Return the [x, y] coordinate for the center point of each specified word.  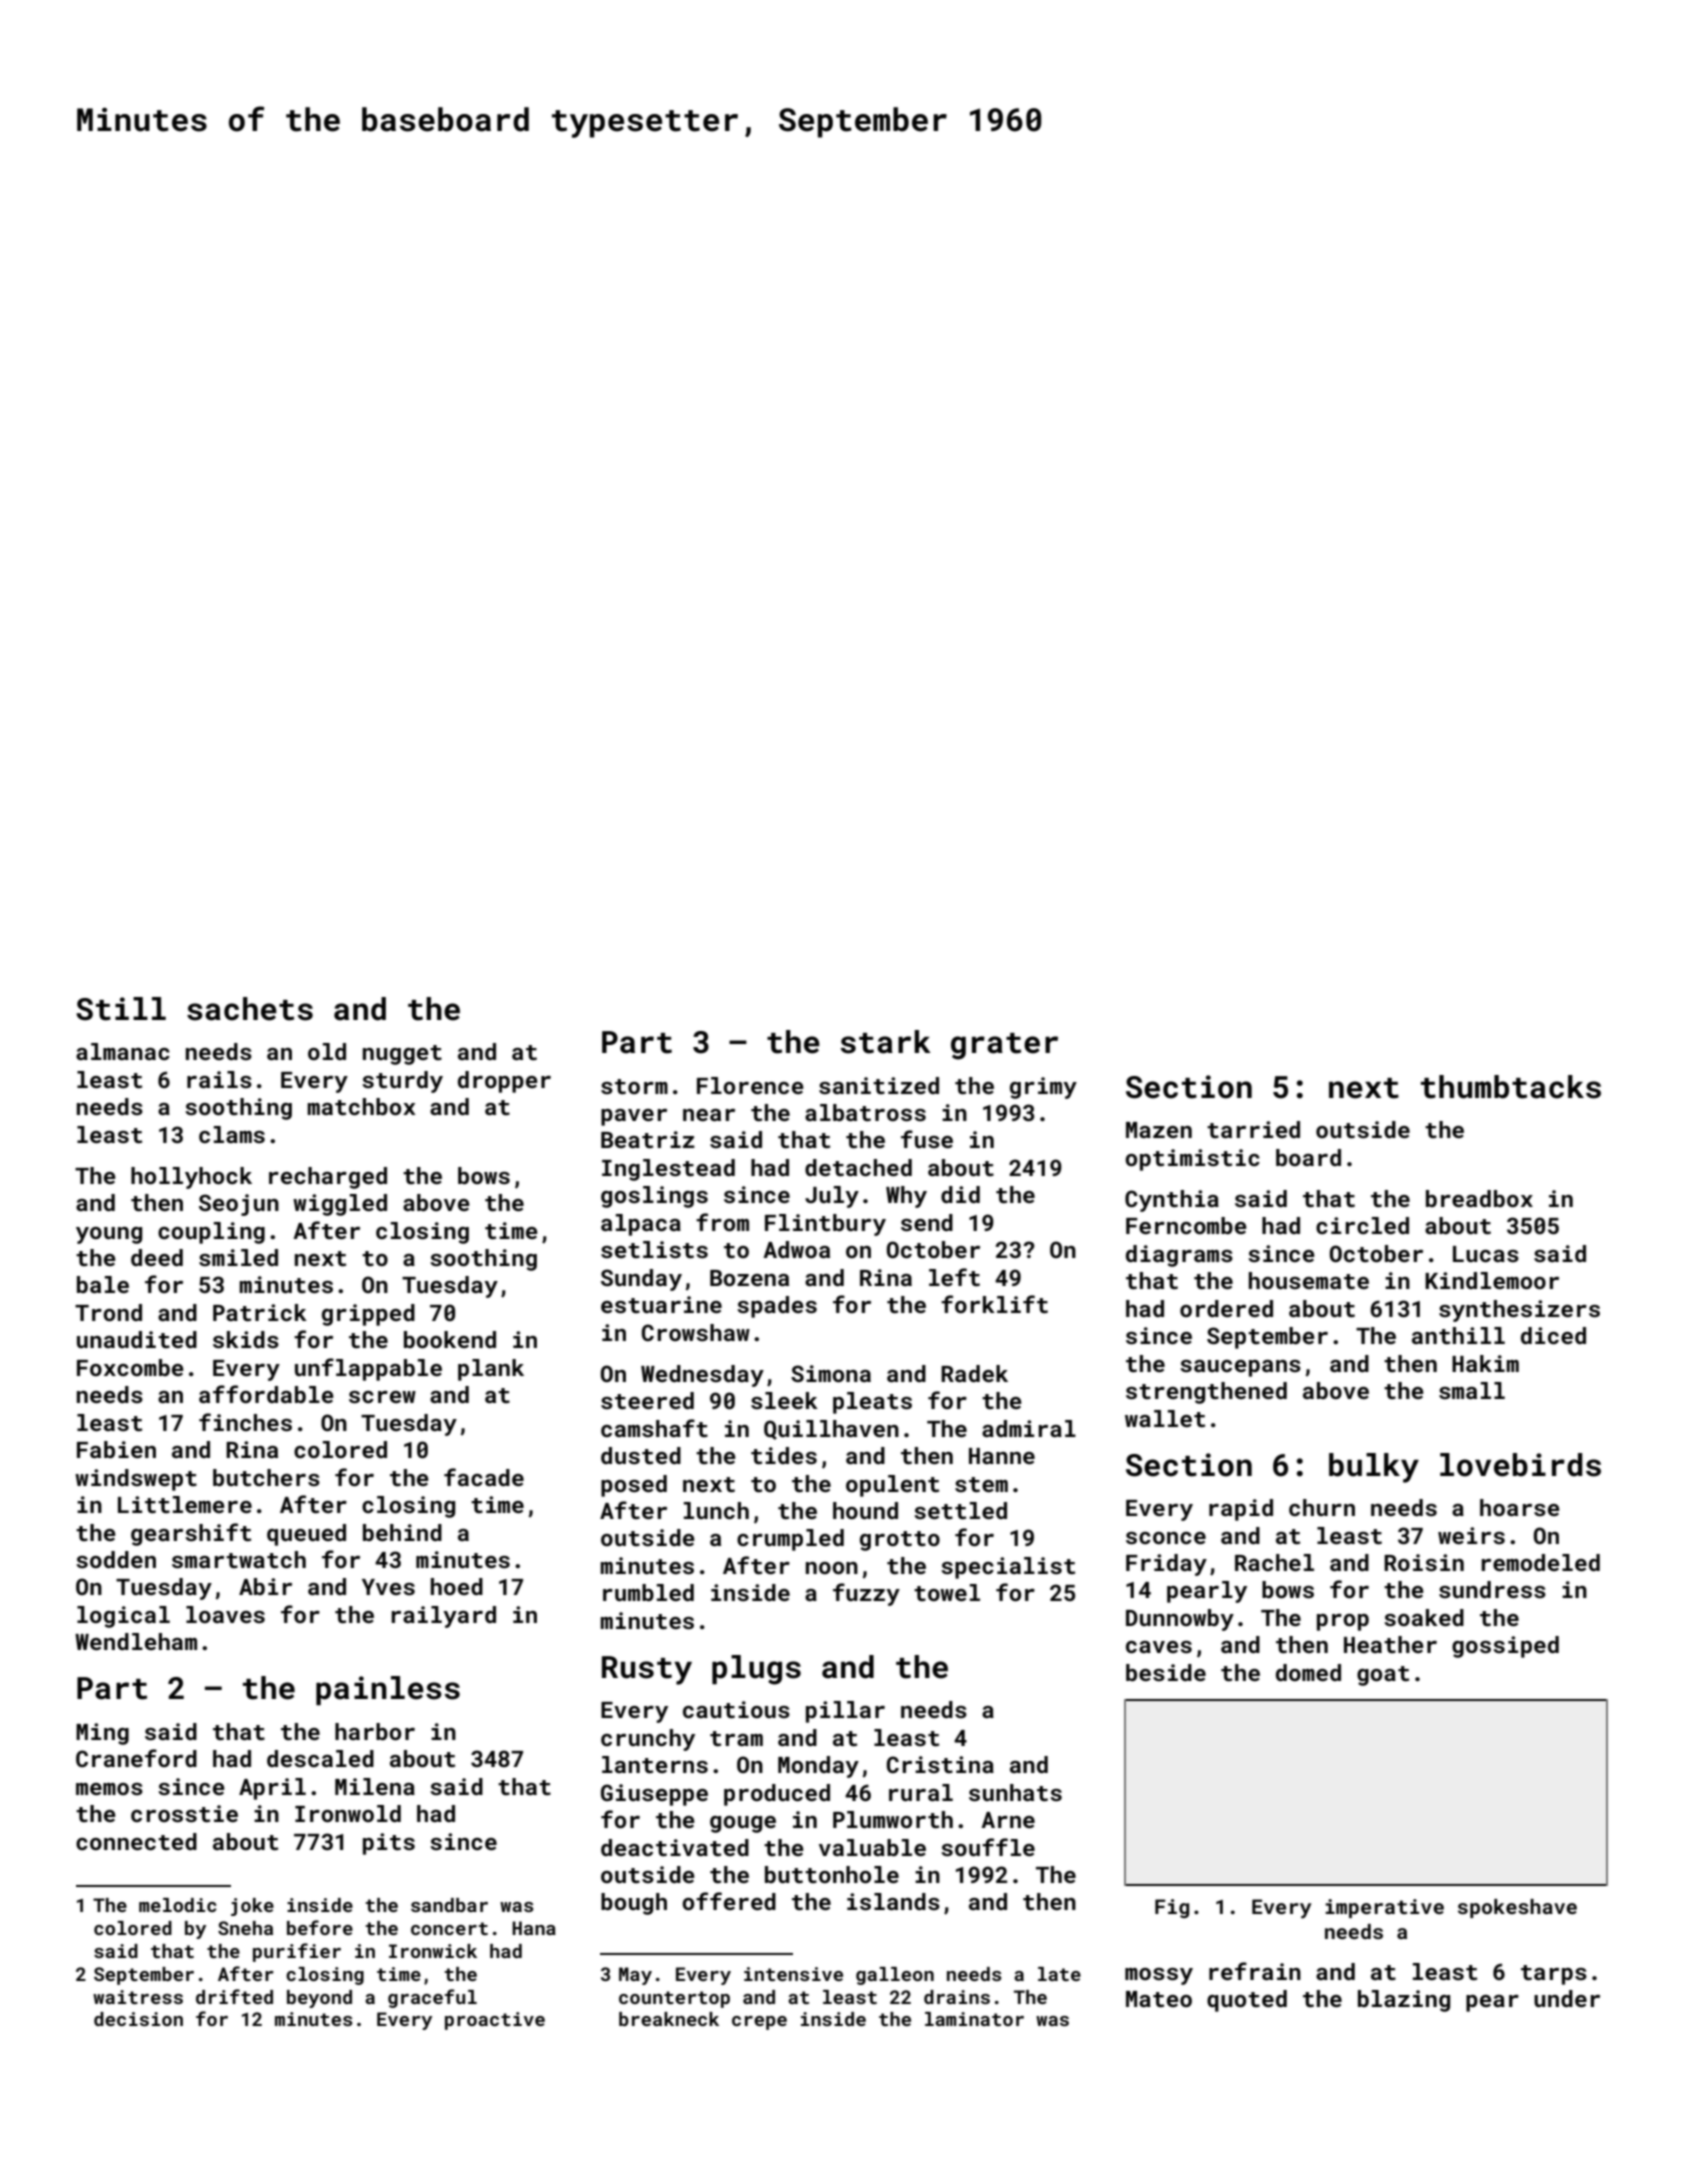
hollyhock [191, 1178]
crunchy [648, 1740]
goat [1383, 1676]
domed [1308, 1672]
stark [886, 1042]
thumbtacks [1511, 1087]
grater [1004, 1046]
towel [947, 1592]
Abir [265, 1586]
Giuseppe [654, 1795]
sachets [250, 1009]
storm [634, 1086]
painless [388, 1690]
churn [1322, 1507]
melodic [178, 1905]
